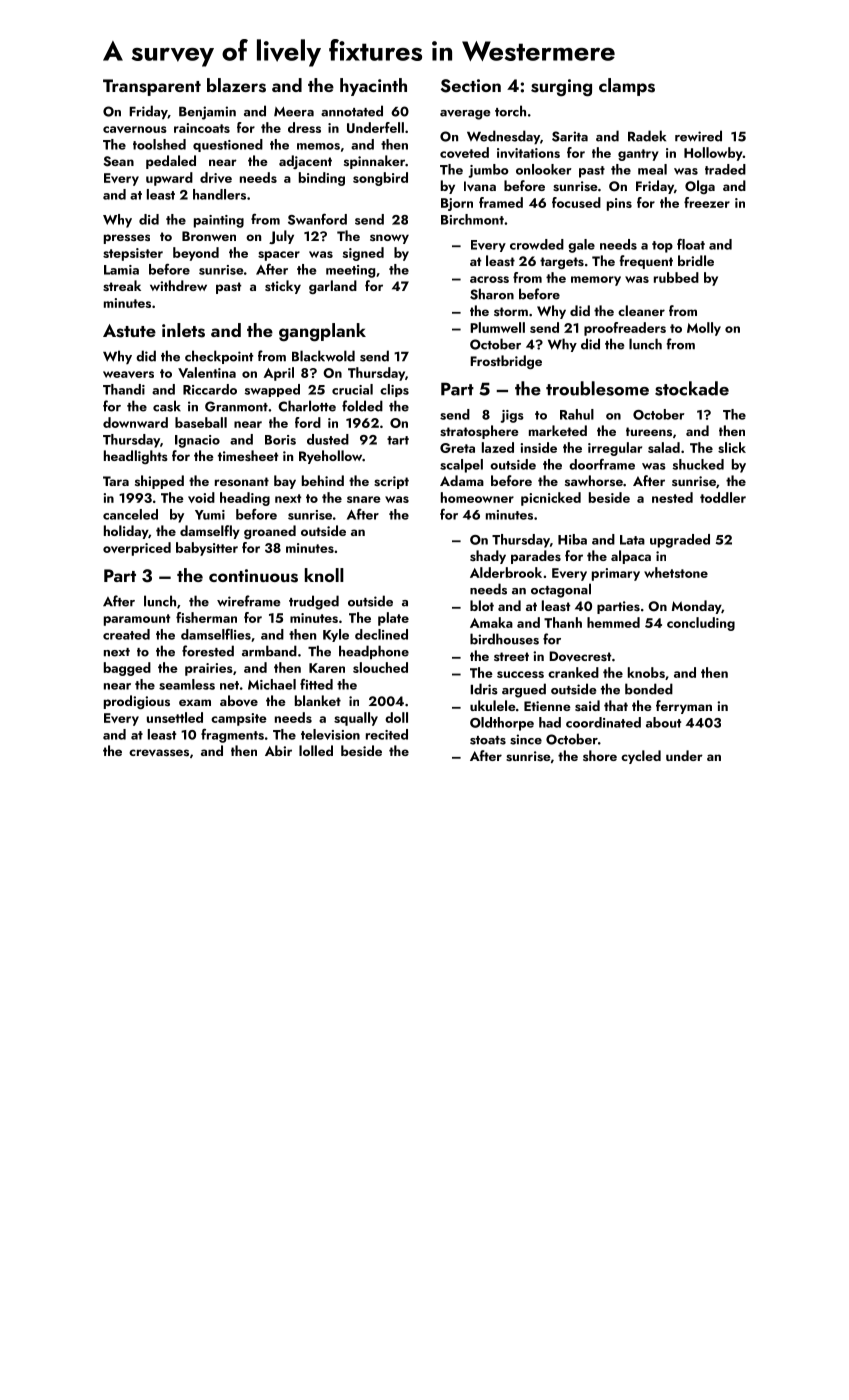 This page has height=1400, width=849. I want to click on garland, so click(333, 287).
